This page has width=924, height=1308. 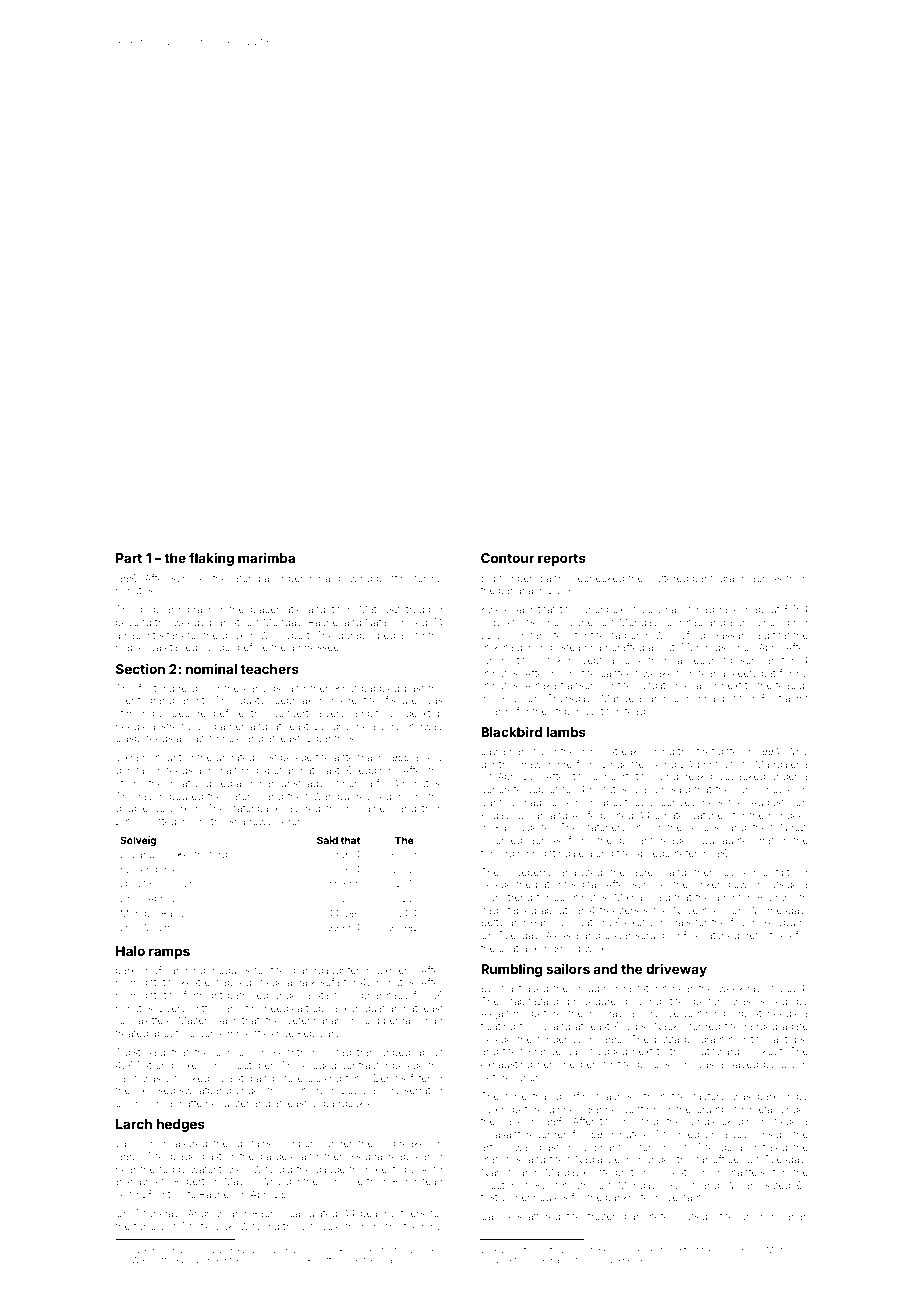 I want to click on Solveig, so click(x=138, y=841).
